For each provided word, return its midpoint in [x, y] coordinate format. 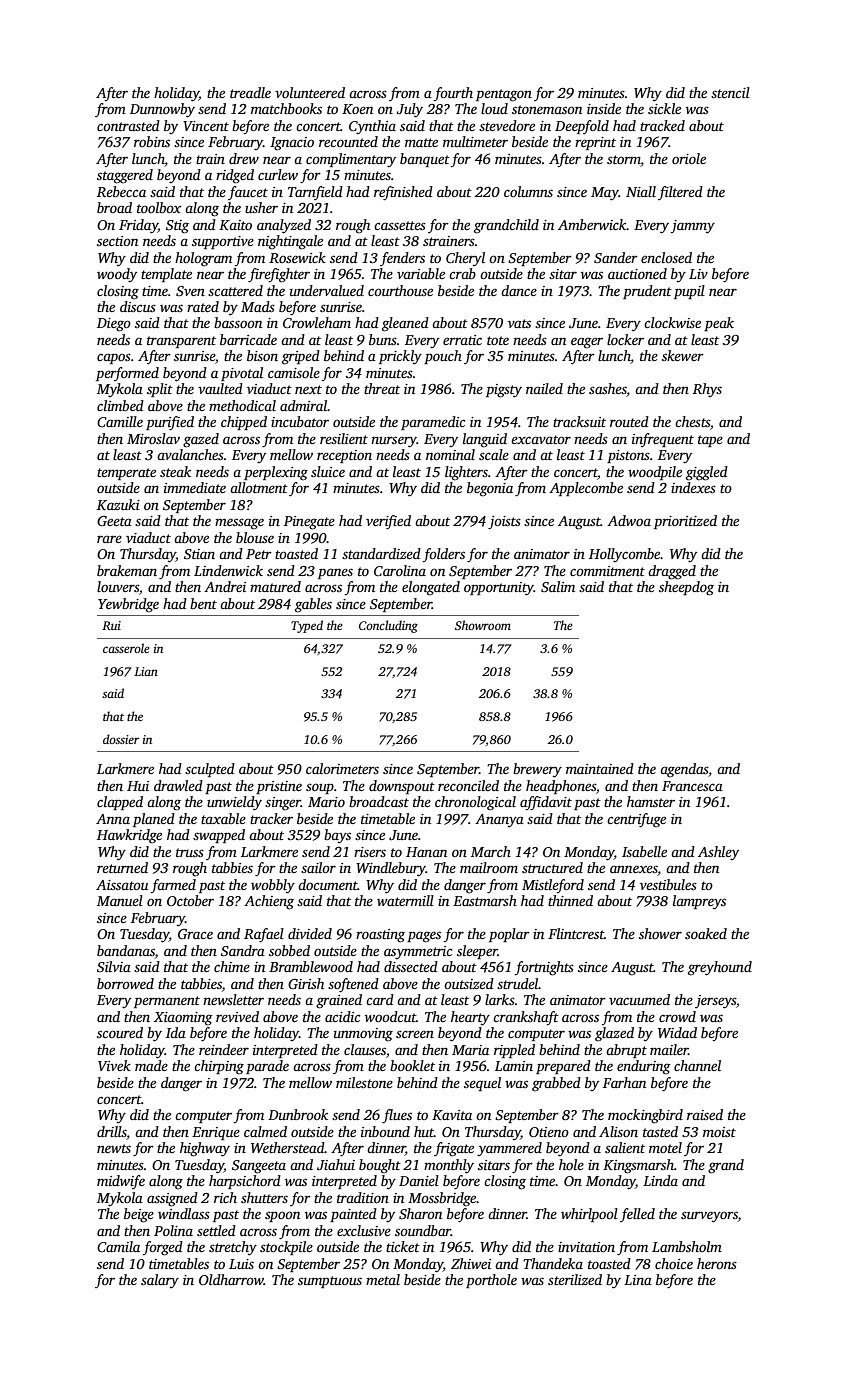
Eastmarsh [485, 900]
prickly [400, 357]
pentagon [504, 95]
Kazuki [118, 504]
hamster [651, 801]
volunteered [310, 92]
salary [160, 1281]
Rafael [264, 935]
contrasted [128, 125]
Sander [616, 257]
